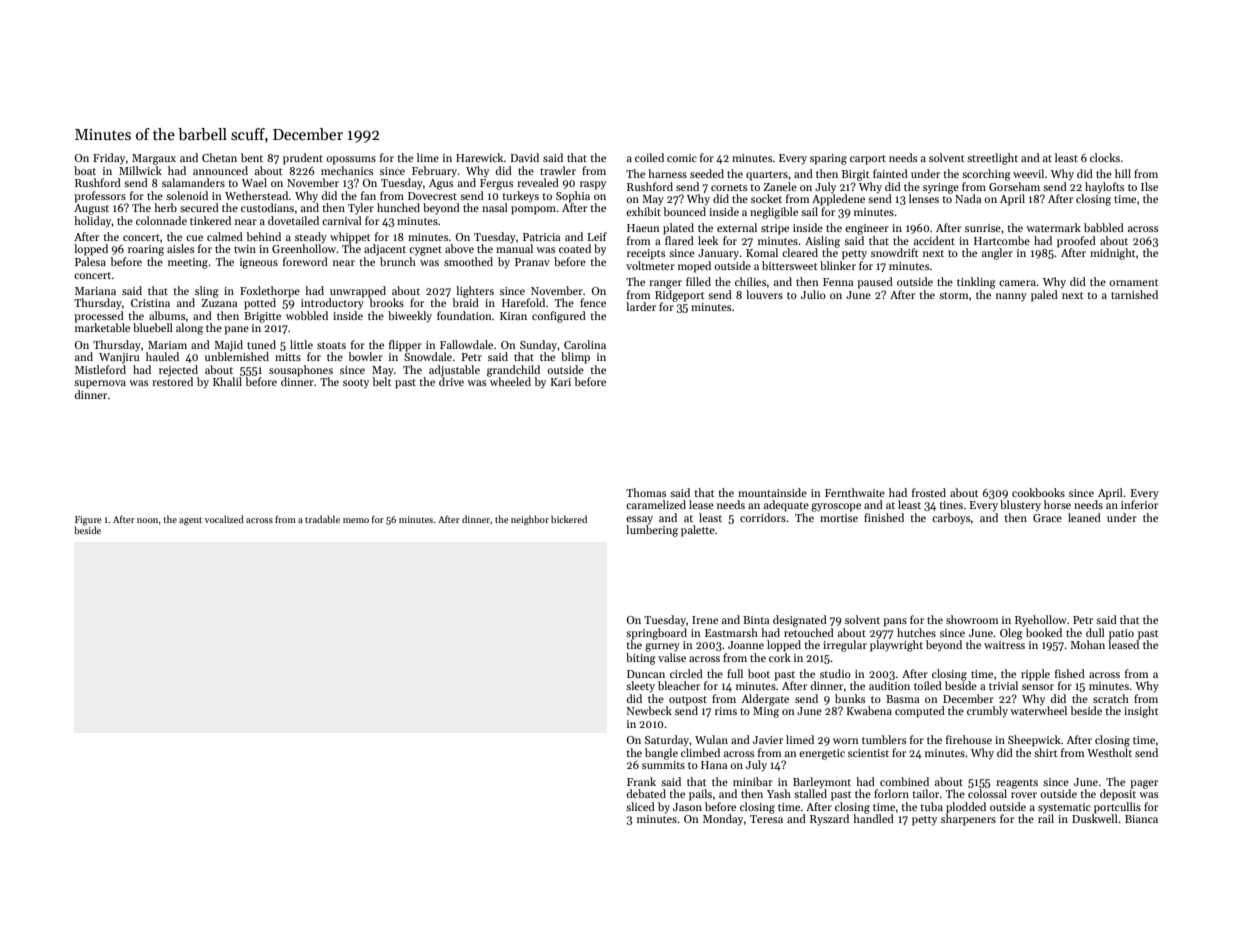  What do you see at coordinates (1020, 506) in the screenshot?
I see `blustery` at bounding box center [1020, 506].
